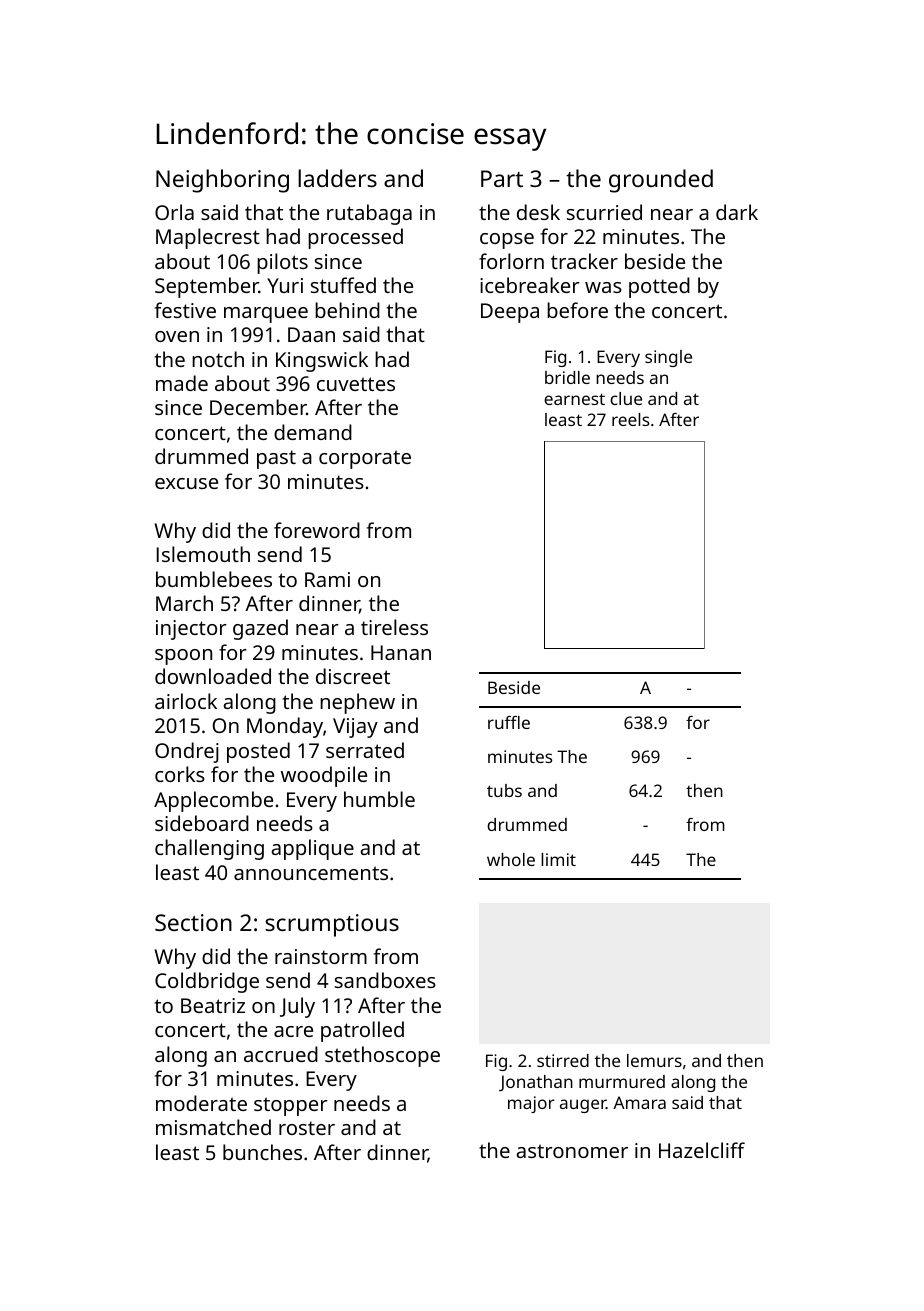 The width and height of the document is (924, 1311). Describe the element at coordinates (222, 181) in the document. I see `Neighboring` at that location.
